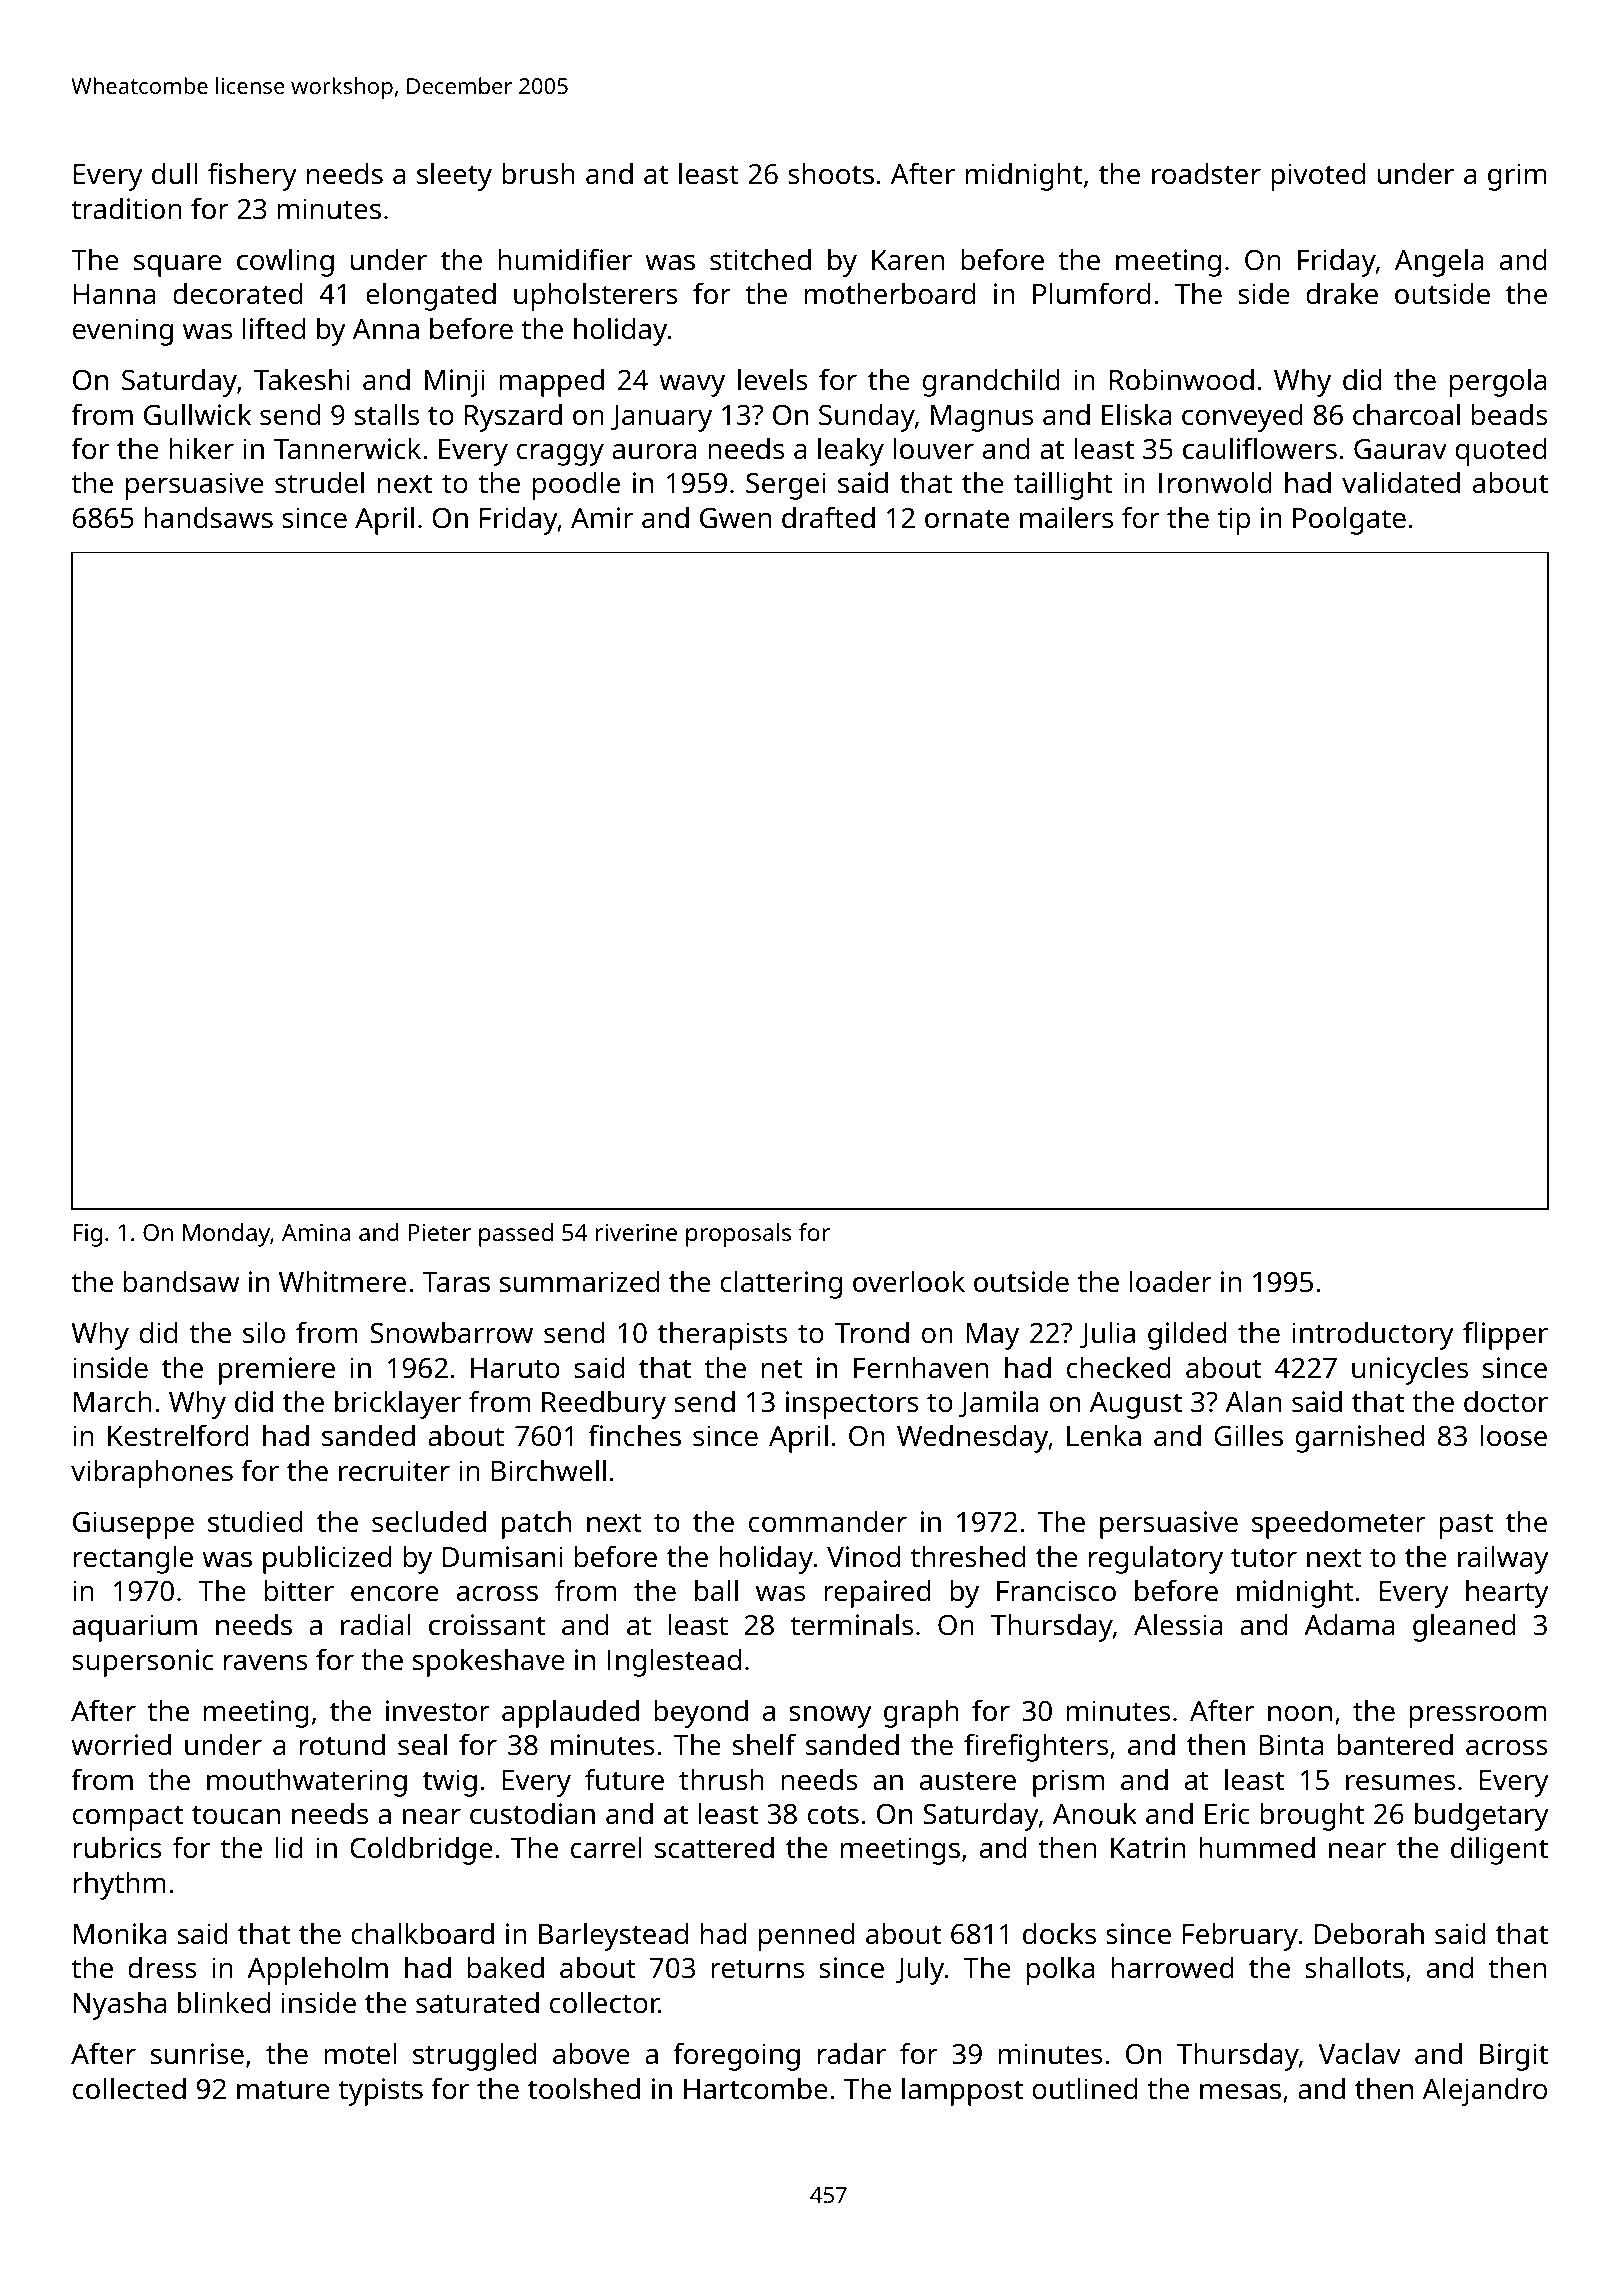 The width and height of the document is (1620, 2292). I want to click on flipper, so click(1505, 1335).
